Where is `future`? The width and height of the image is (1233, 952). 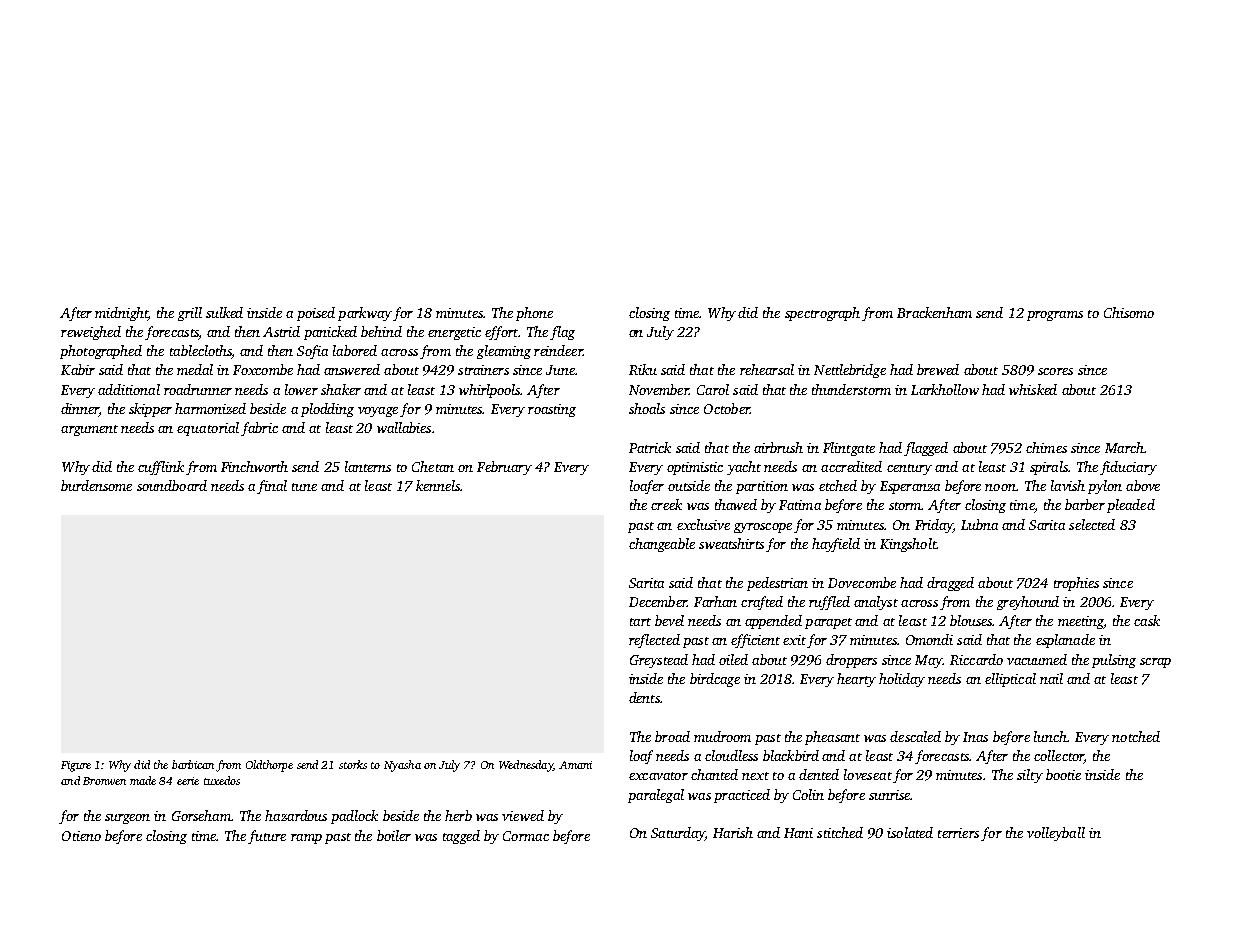 future is located at coordinates (267, 837).
